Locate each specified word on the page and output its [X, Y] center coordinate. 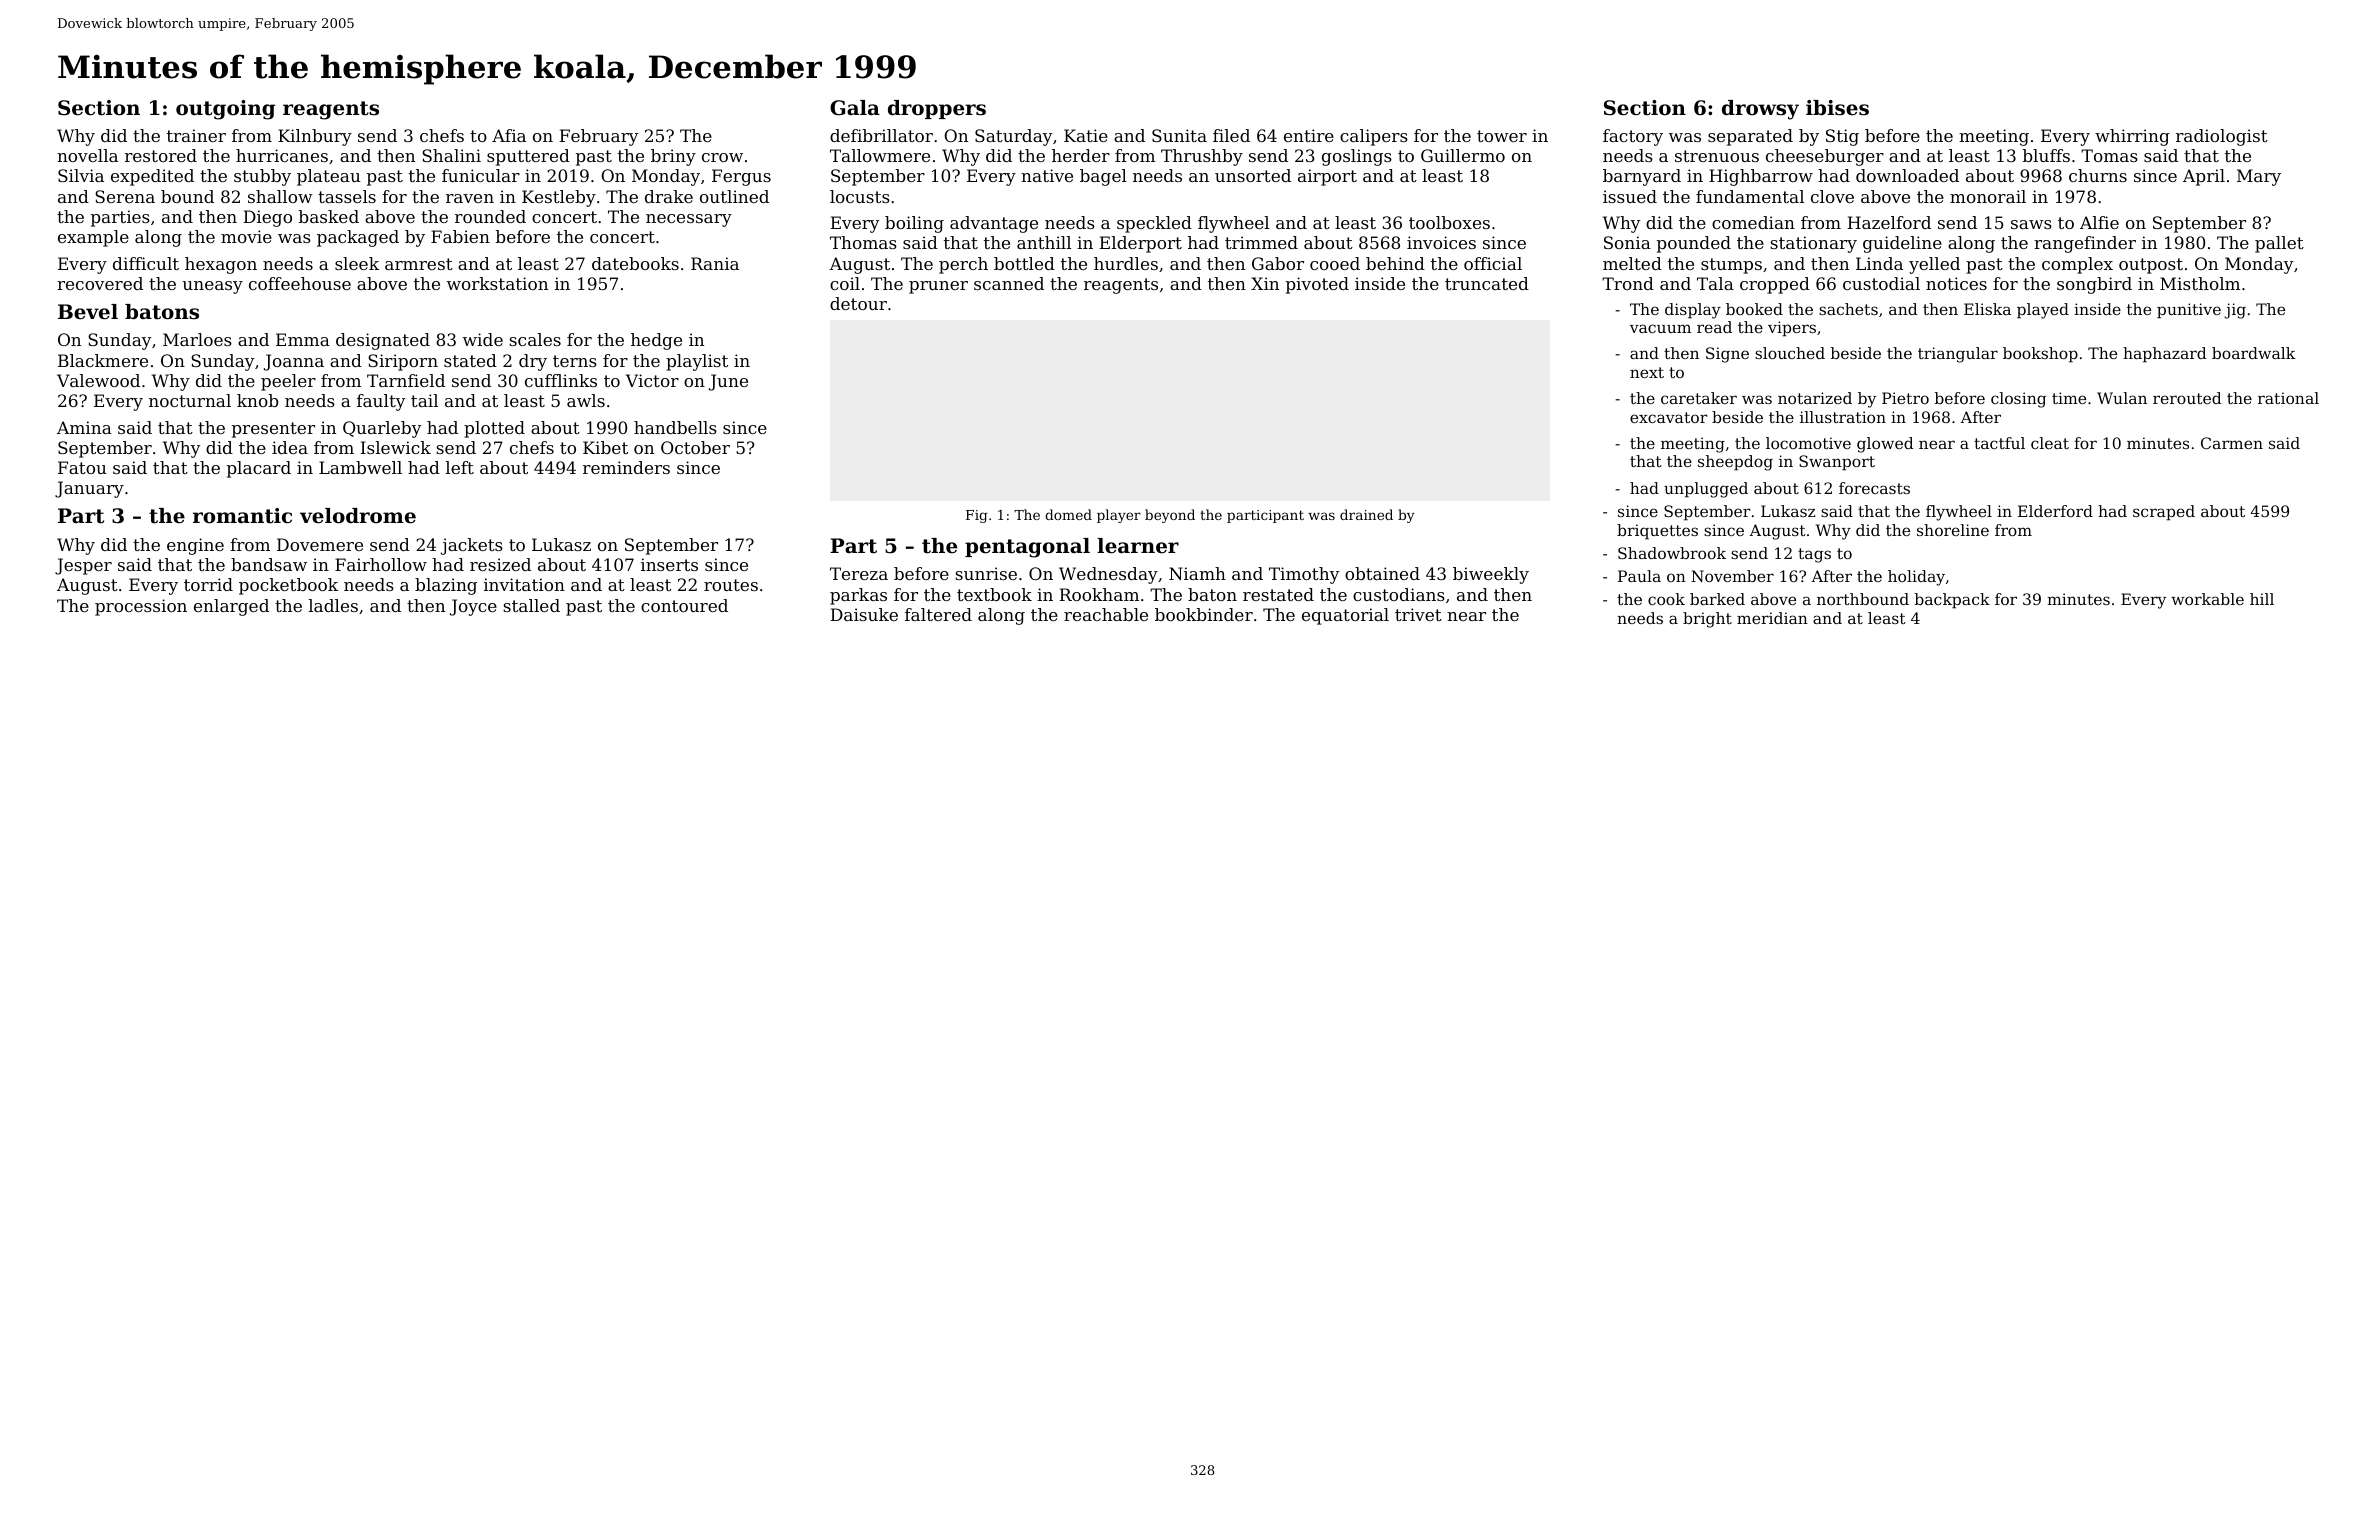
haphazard [2165, 355]
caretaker [1699, 398]
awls [586, 400]
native [1047, 175]
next [1647, 372]
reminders [626, 467]
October [695, 447]
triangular [1958, 355]
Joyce [473, 607]
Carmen [2232, 443]
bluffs [2046, 155]
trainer [196, 135]
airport [1327, 177]
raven [470, 198]
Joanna [294, 362]
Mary [2259, 177]
